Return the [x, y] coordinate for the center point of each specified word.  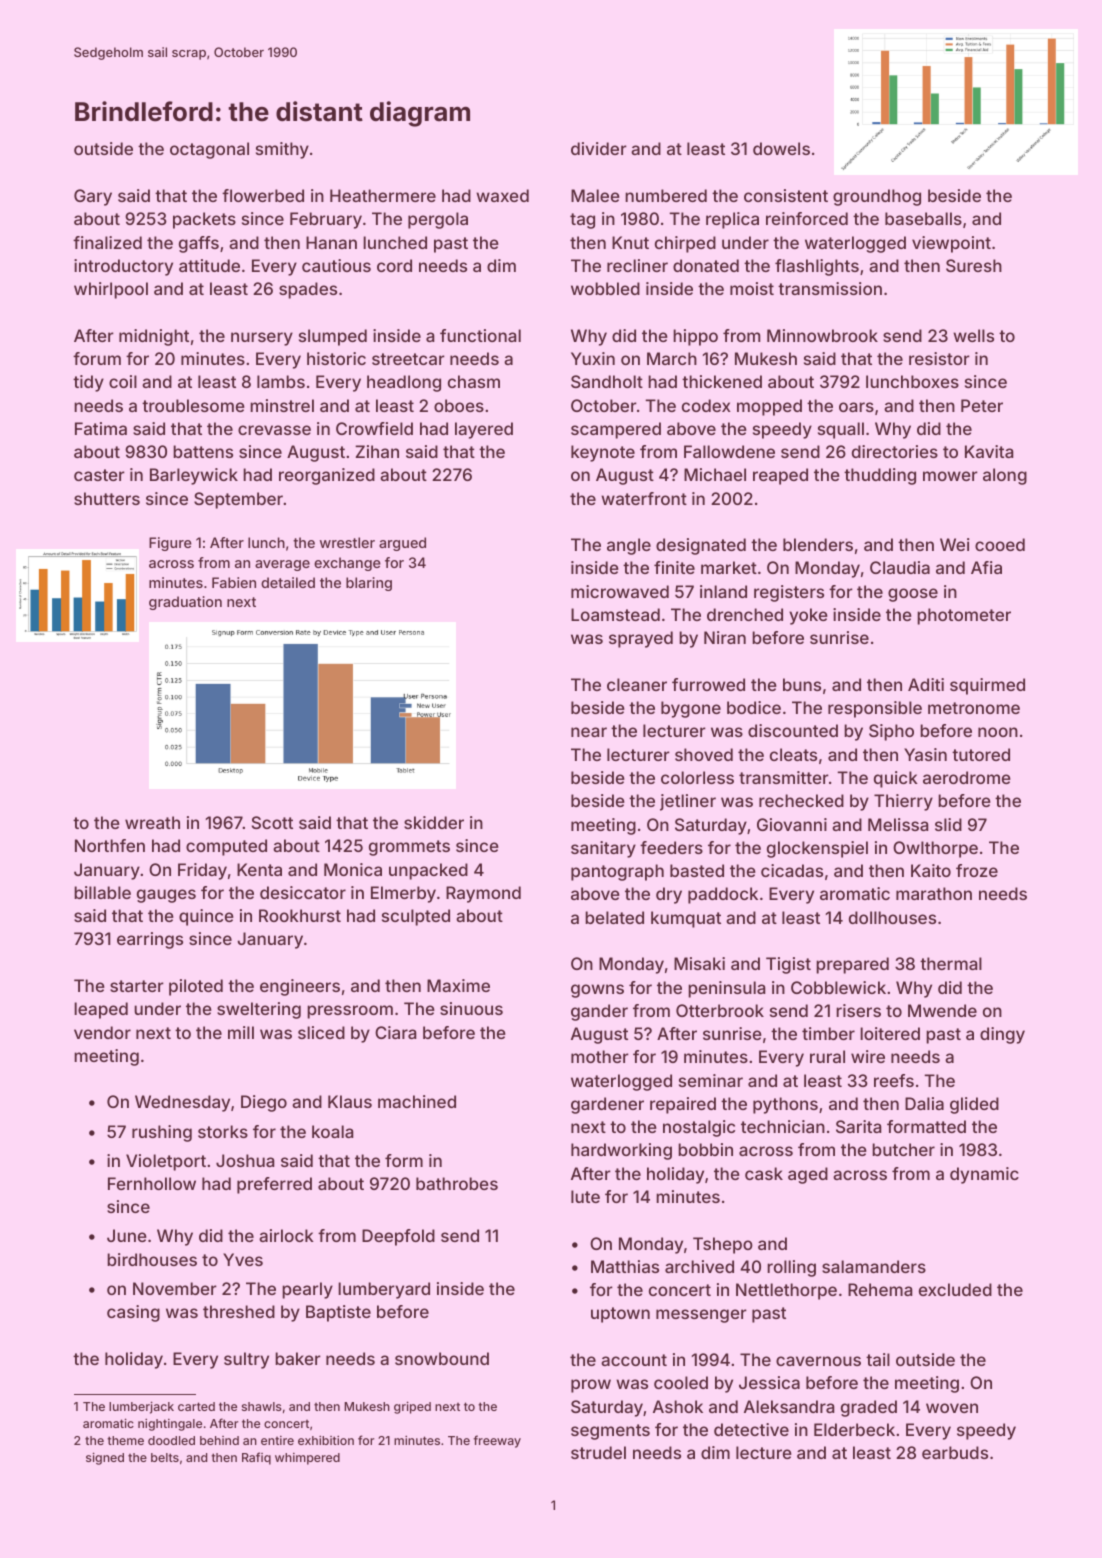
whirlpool [111, 290]
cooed [1000, 544]
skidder [434, 822]
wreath [152, 822]
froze [977, 870]
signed [105, 1458]
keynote [603, 453]
